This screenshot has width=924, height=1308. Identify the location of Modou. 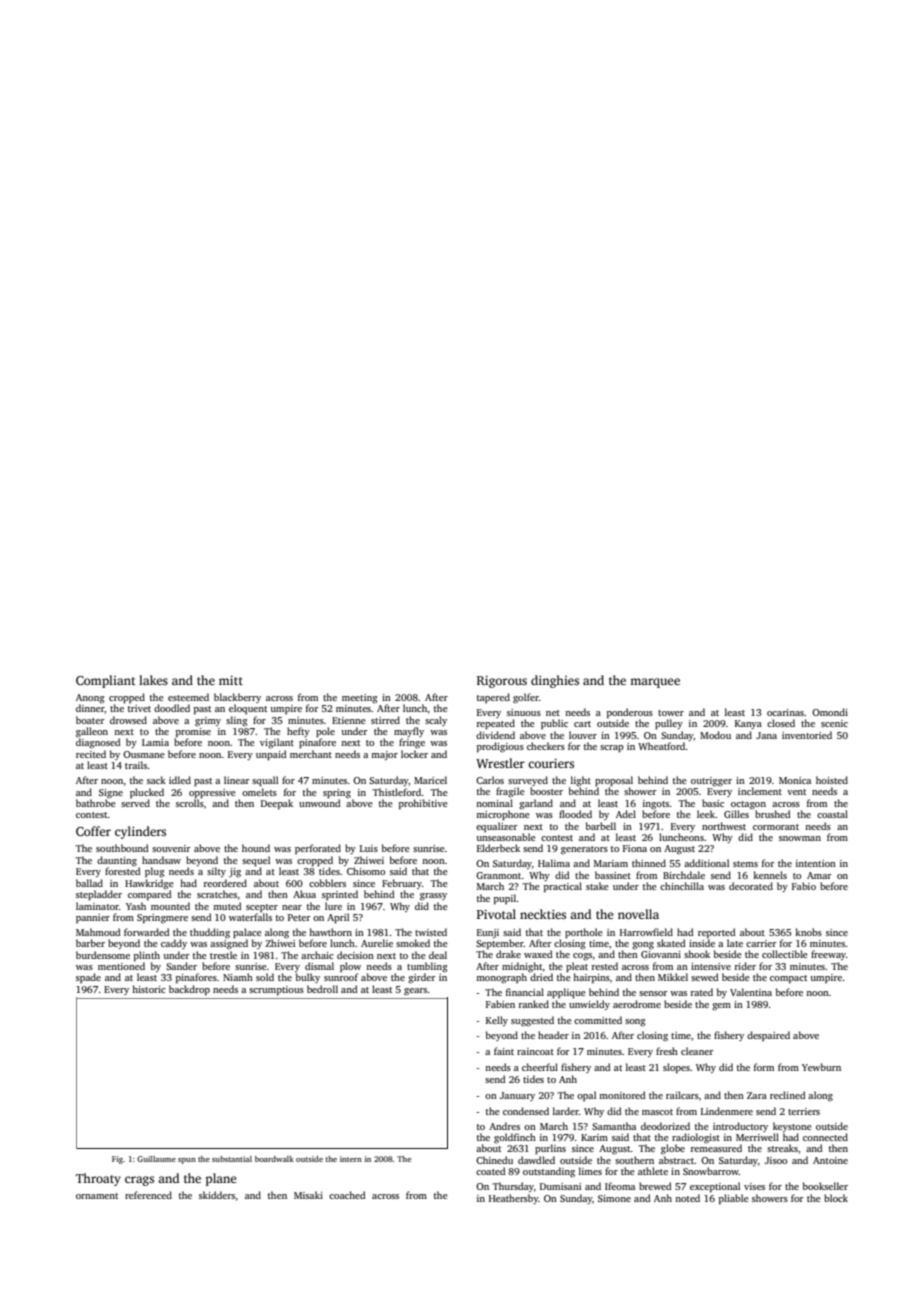
(715, 735).
